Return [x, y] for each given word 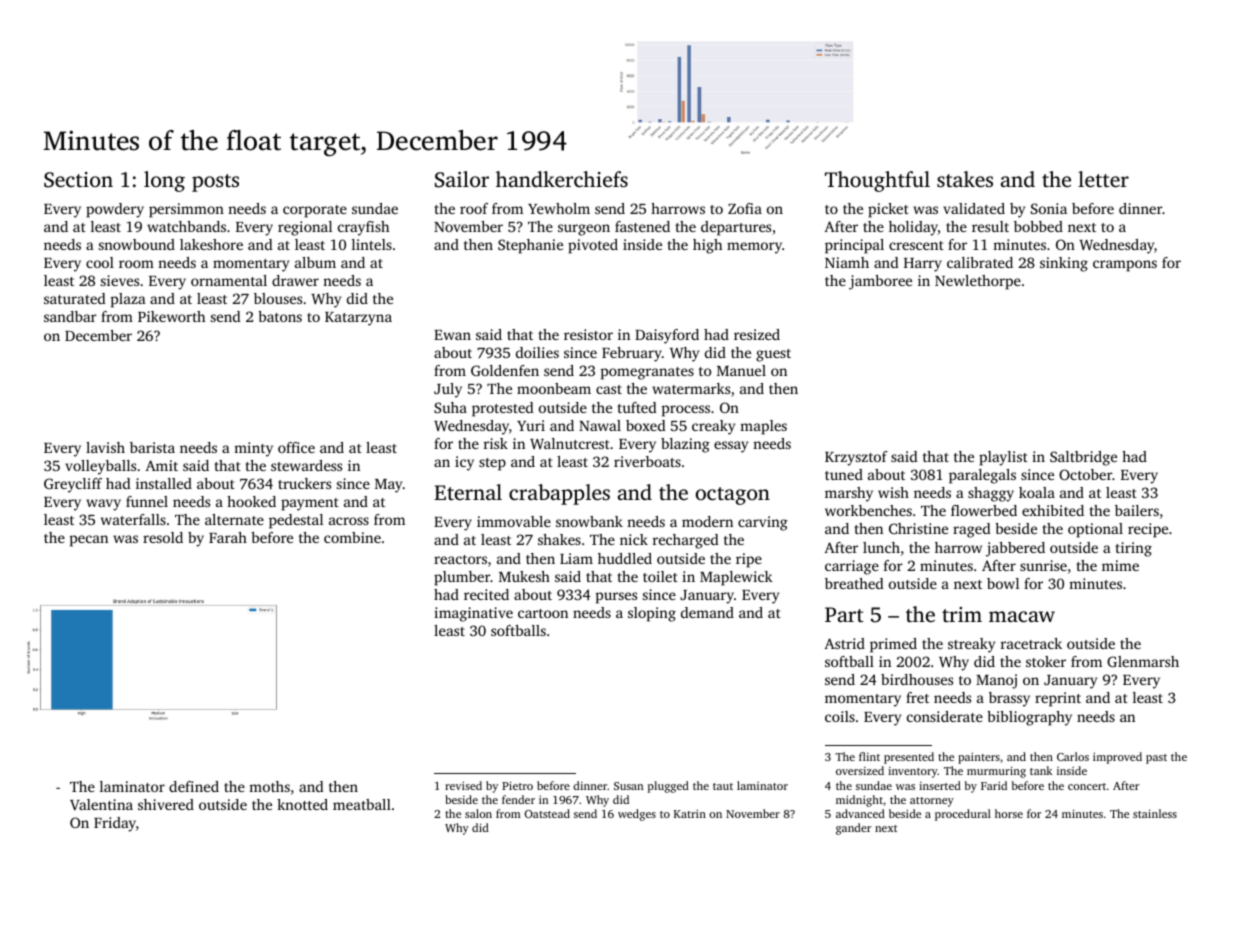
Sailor [462, 179]
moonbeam [554, 388]
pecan [89, 541]
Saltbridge [1083, 458]
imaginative [473, 614]
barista [152, 447]
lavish [105, 447]
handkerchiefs [562, 179]
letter [1103, 179]
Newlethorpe [978, 282]
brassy [1009, 699]
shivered [166, 804]
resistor [588, 334]
